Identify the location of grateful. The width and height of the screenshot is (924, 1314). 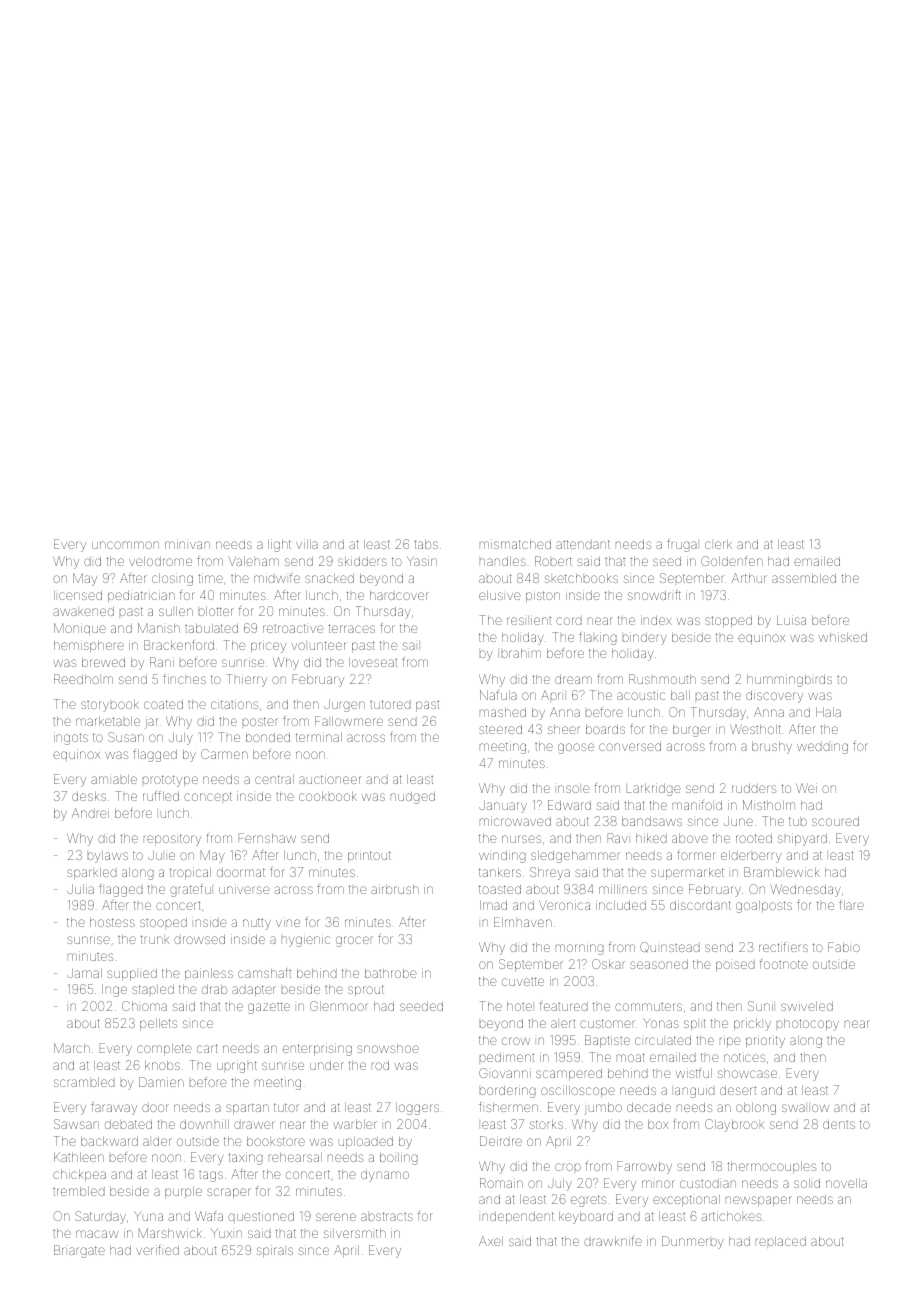
(190, 890).
